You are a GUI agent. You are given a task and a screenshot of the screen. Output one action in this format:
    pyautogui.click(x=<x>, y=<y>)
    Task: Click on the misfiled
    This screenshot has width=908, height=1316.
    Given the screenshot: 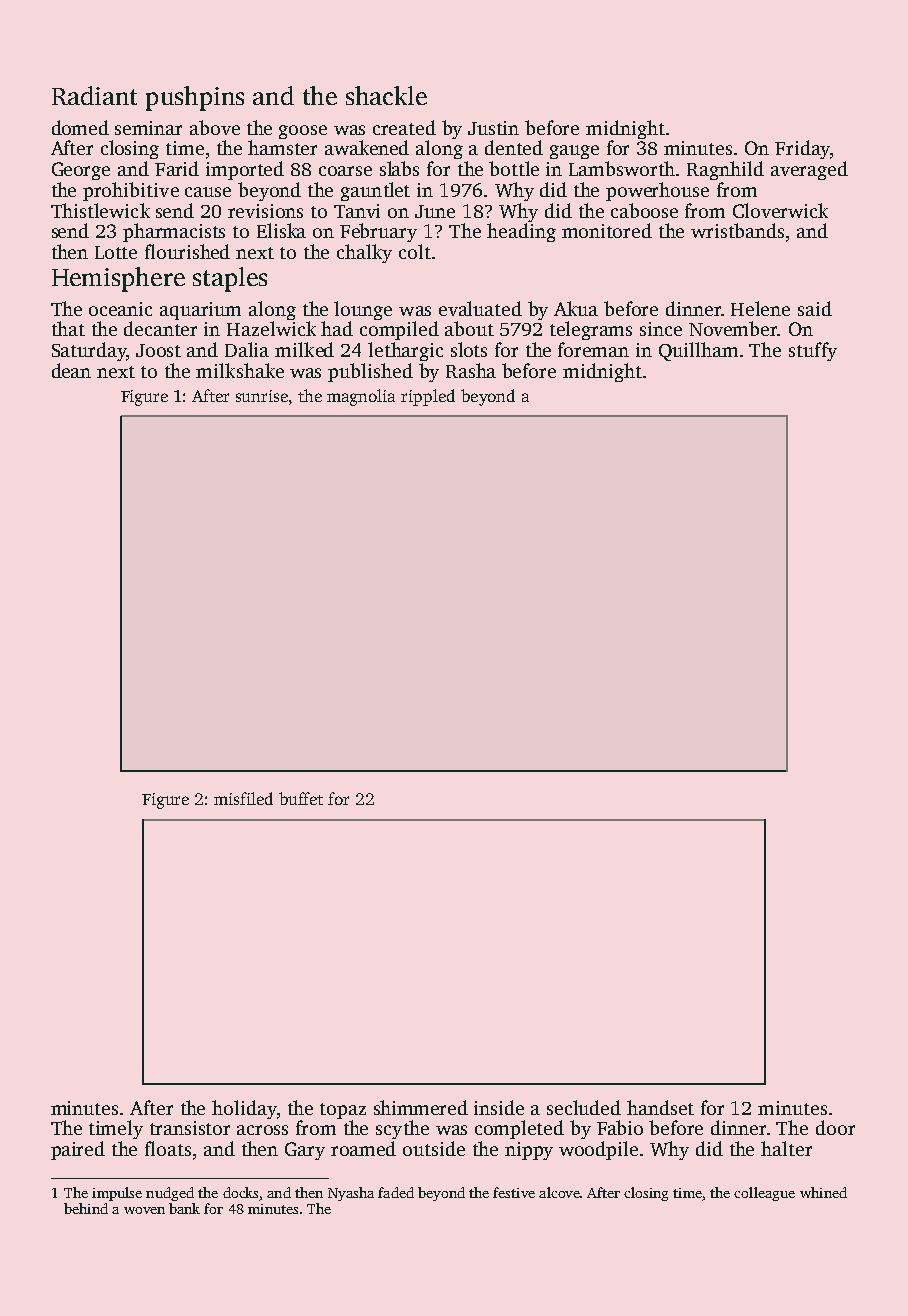 What is the action you would take?
    pyautogui.click(x=243, y=798)
